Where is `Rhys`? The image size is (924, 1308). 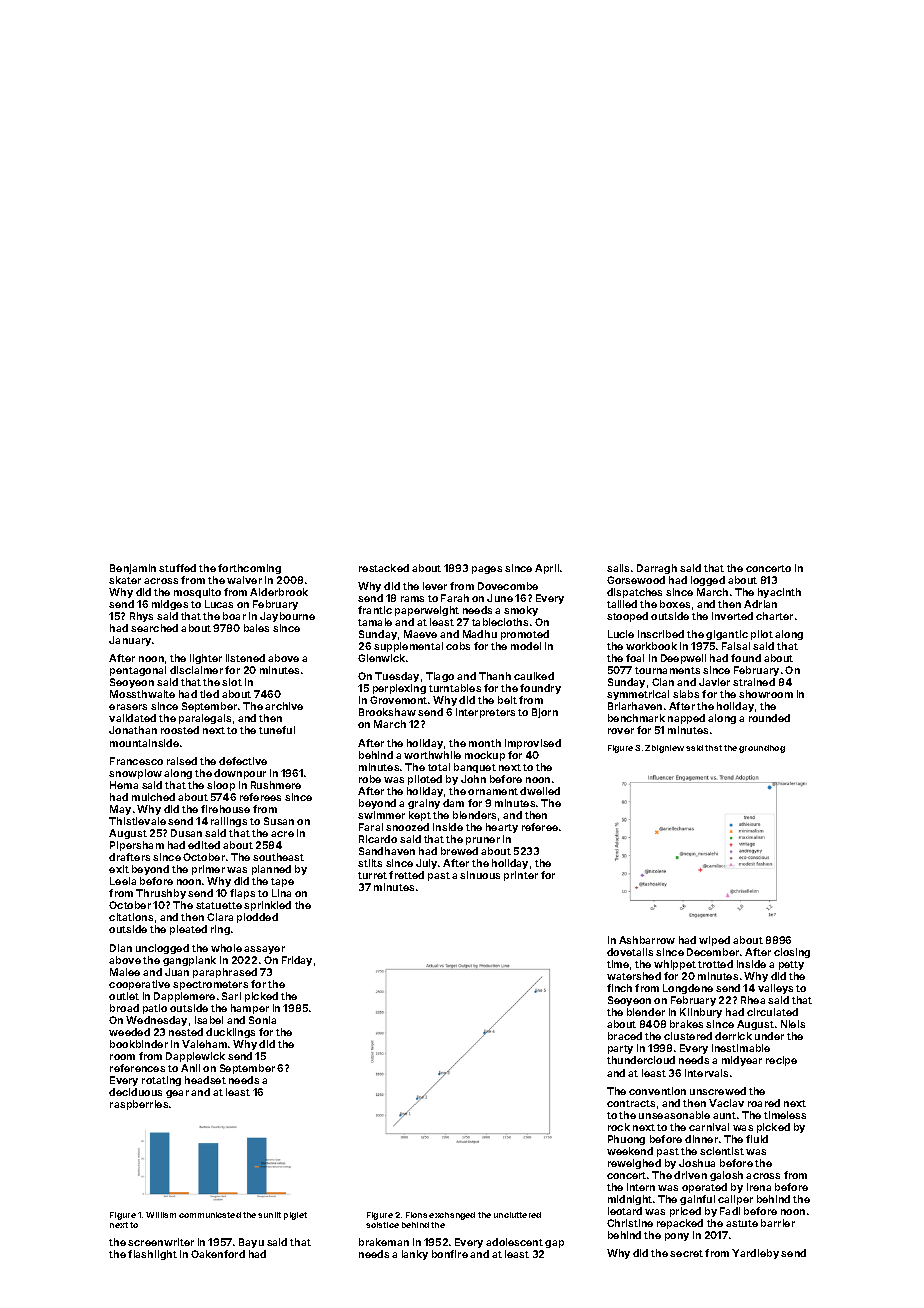
Rhys is located at coordinates (141, 617).
